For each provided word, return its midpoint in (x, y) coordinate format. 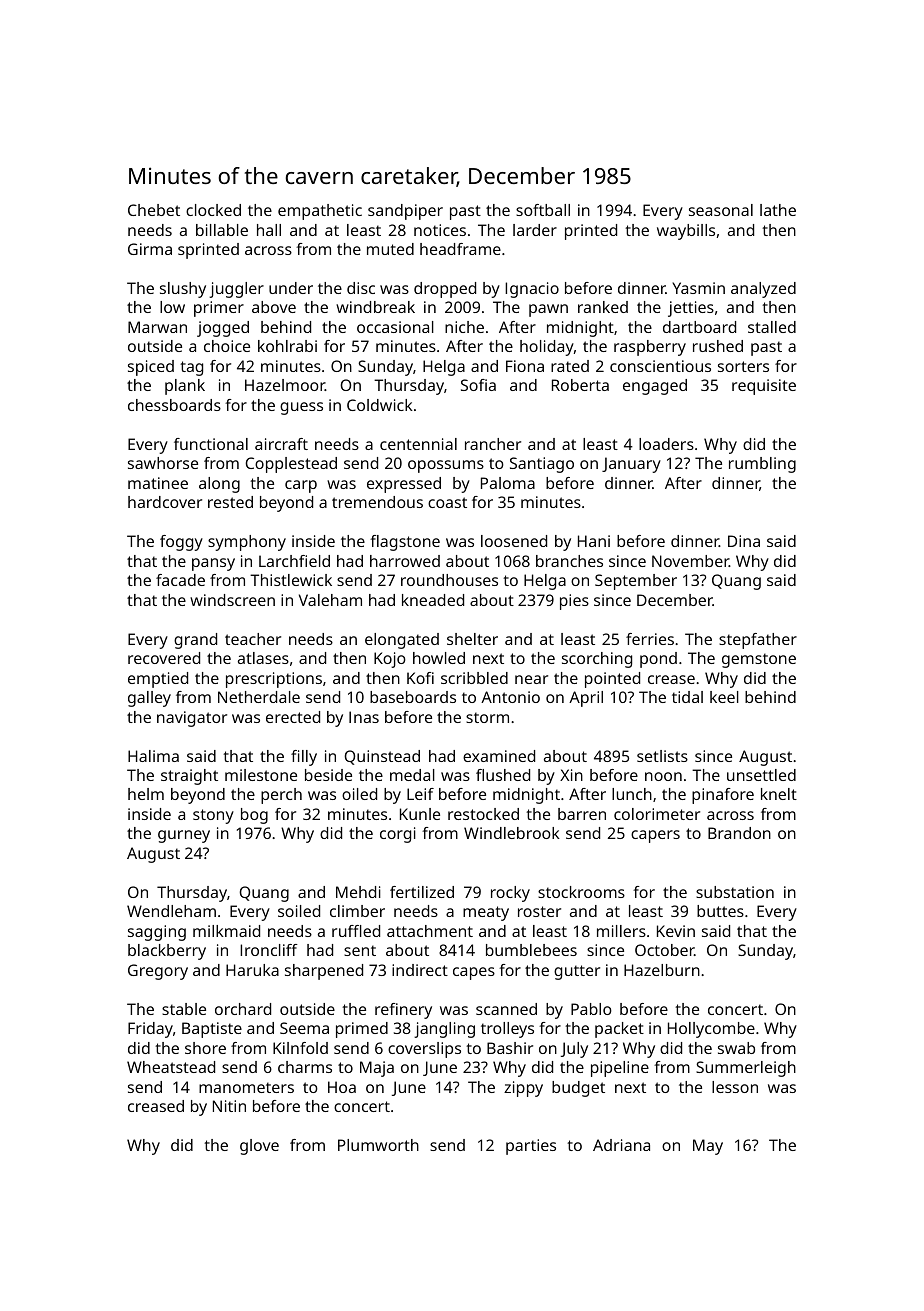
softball (543, 210)
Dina (744, 541)
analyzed (763, 290)
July (574, 1050)
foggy (181, 543)
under (291, 288)
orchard (243, 1009)
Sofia (478, 385)
